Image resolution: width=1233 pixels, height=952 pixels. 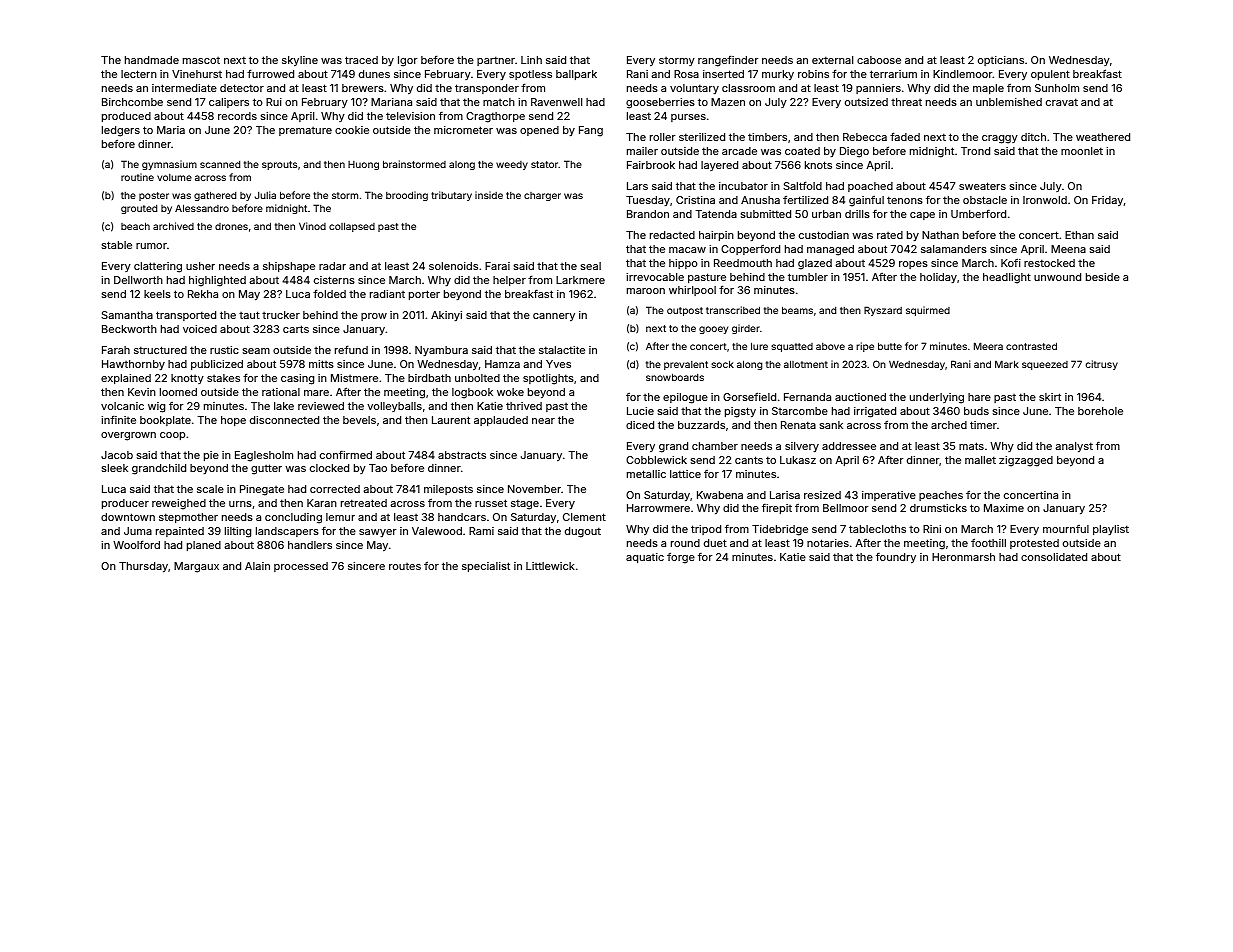 I want to click on Maxime, so click(x=1004, y=508).
